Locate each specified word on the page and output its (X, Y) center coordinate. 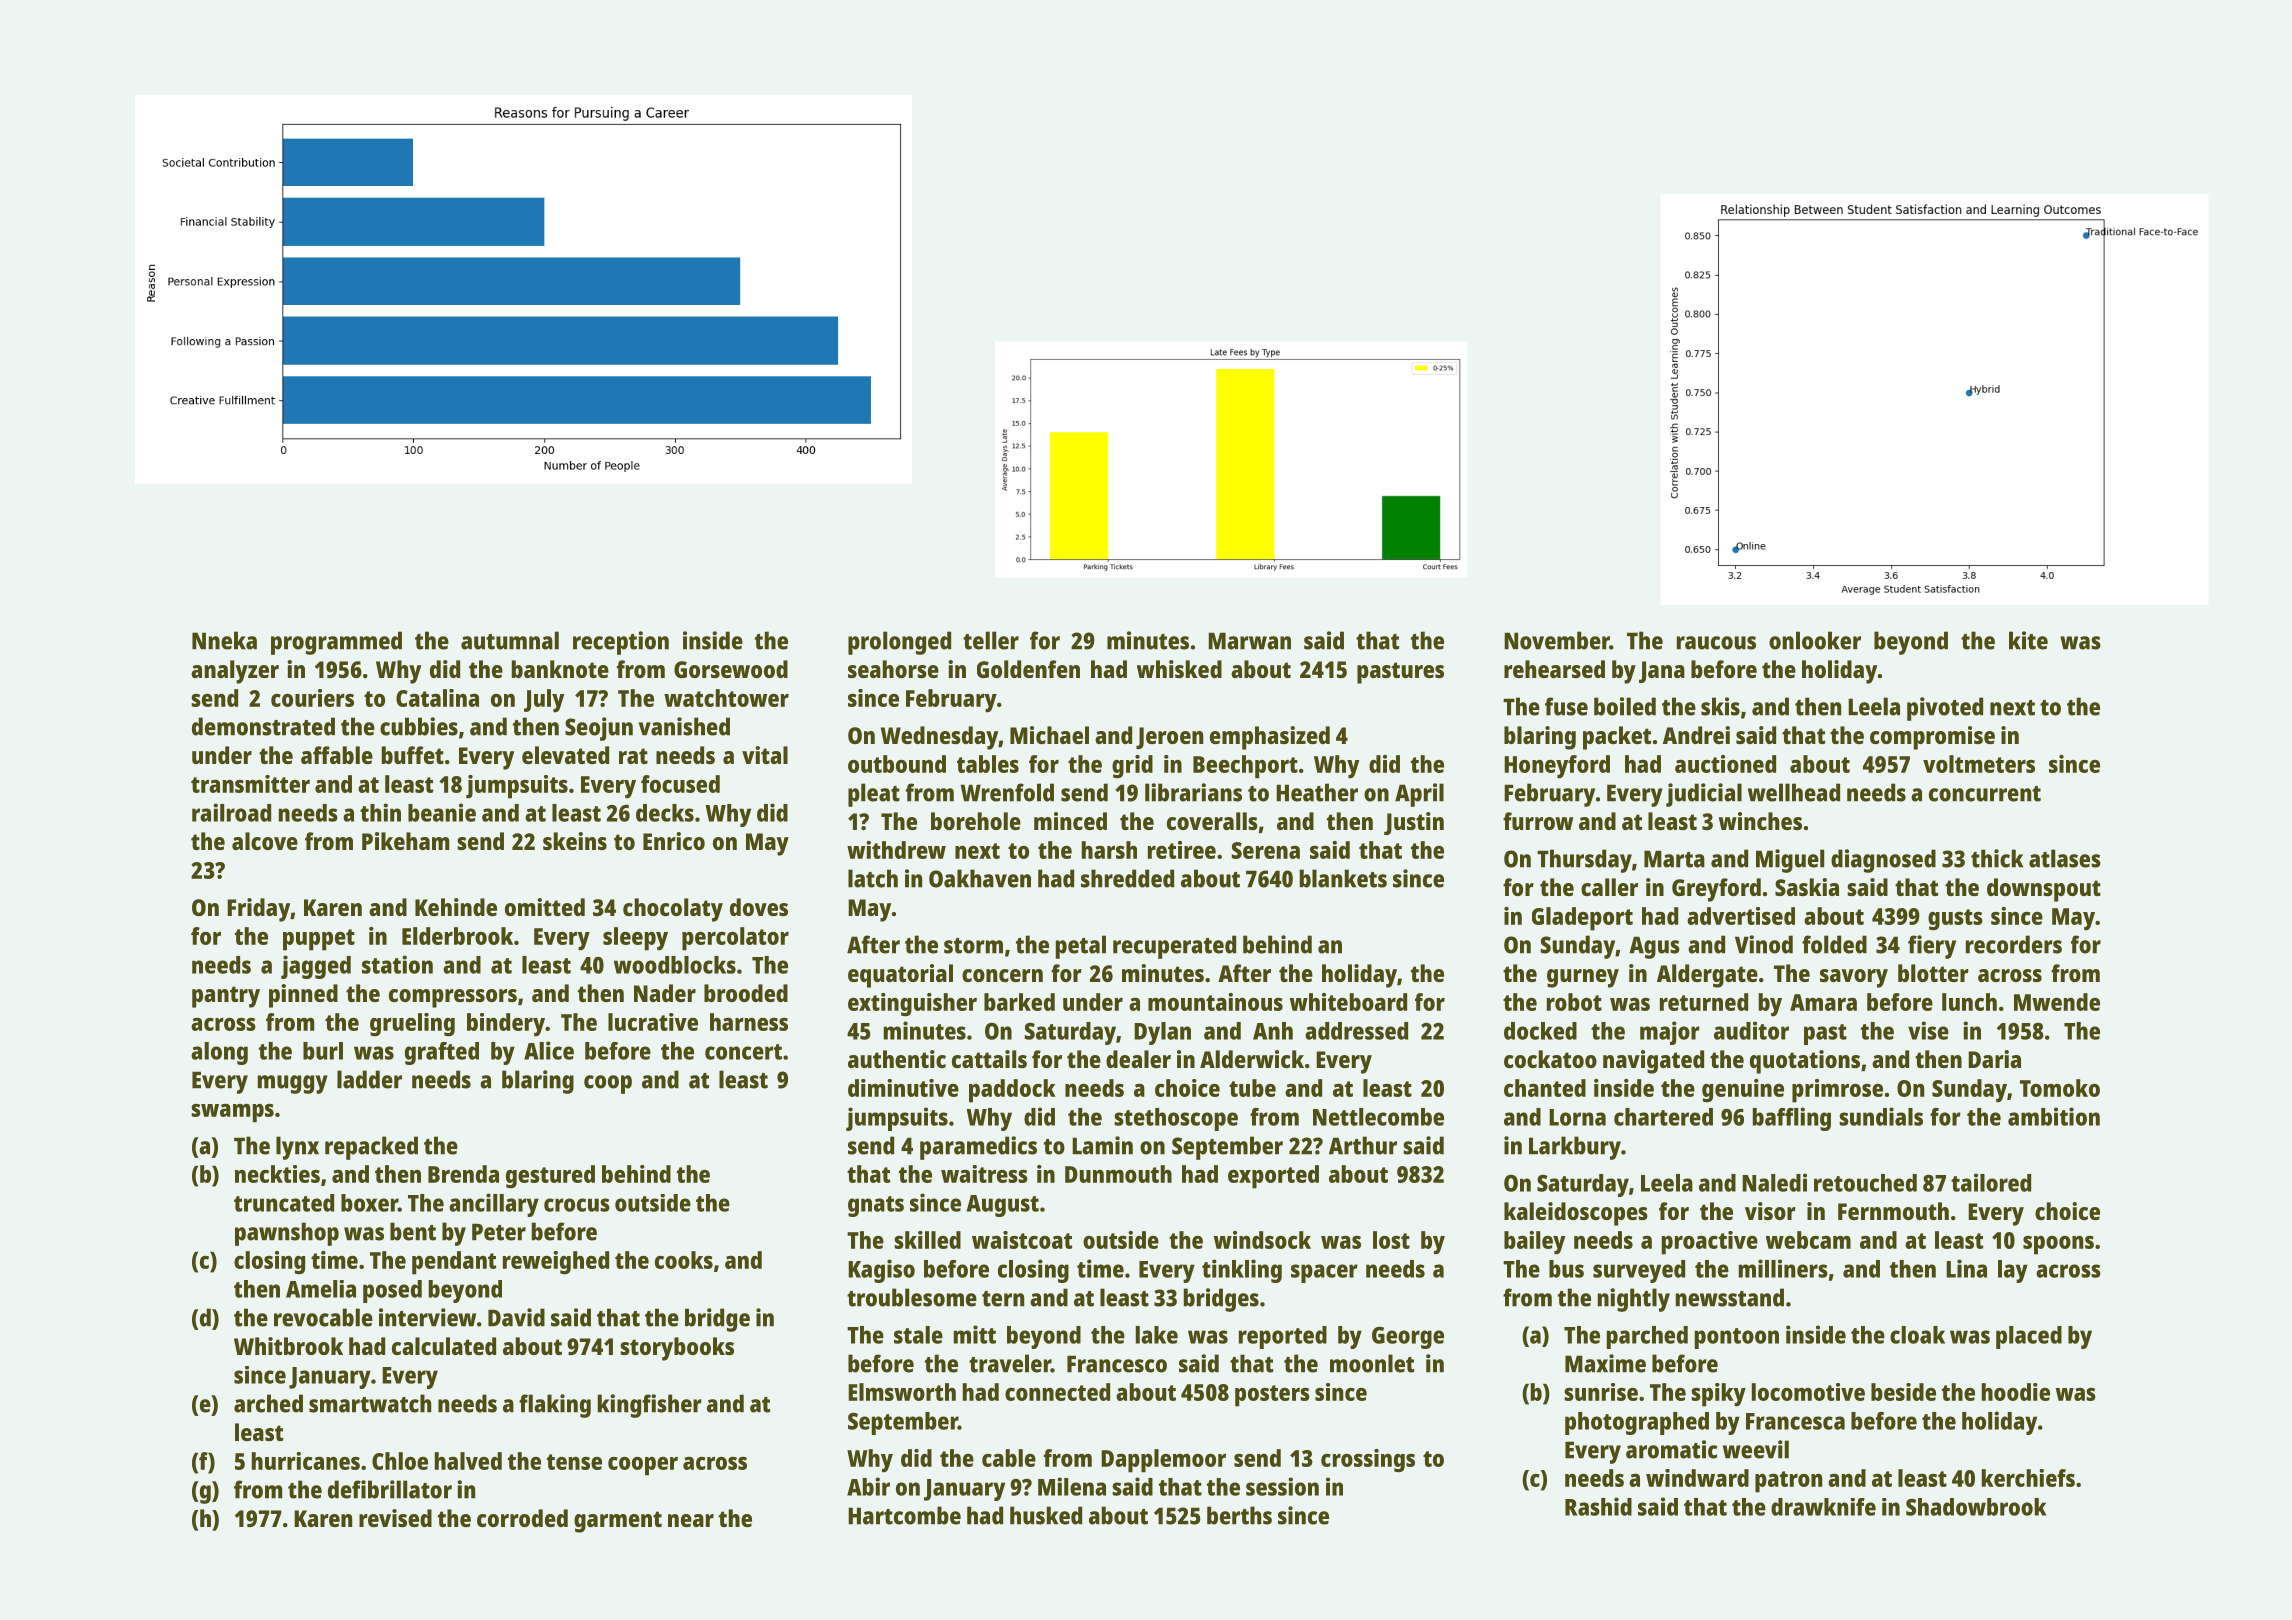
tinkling (1242, 1271)
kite (2028, 640)
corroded (522, 1518)
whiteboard (1348, 1002)
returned (1704, 1002)
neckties (277, 1174)
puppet (319, 940)
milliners (1783, 1268)
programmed (336, 643)
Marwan (1249, 641)
